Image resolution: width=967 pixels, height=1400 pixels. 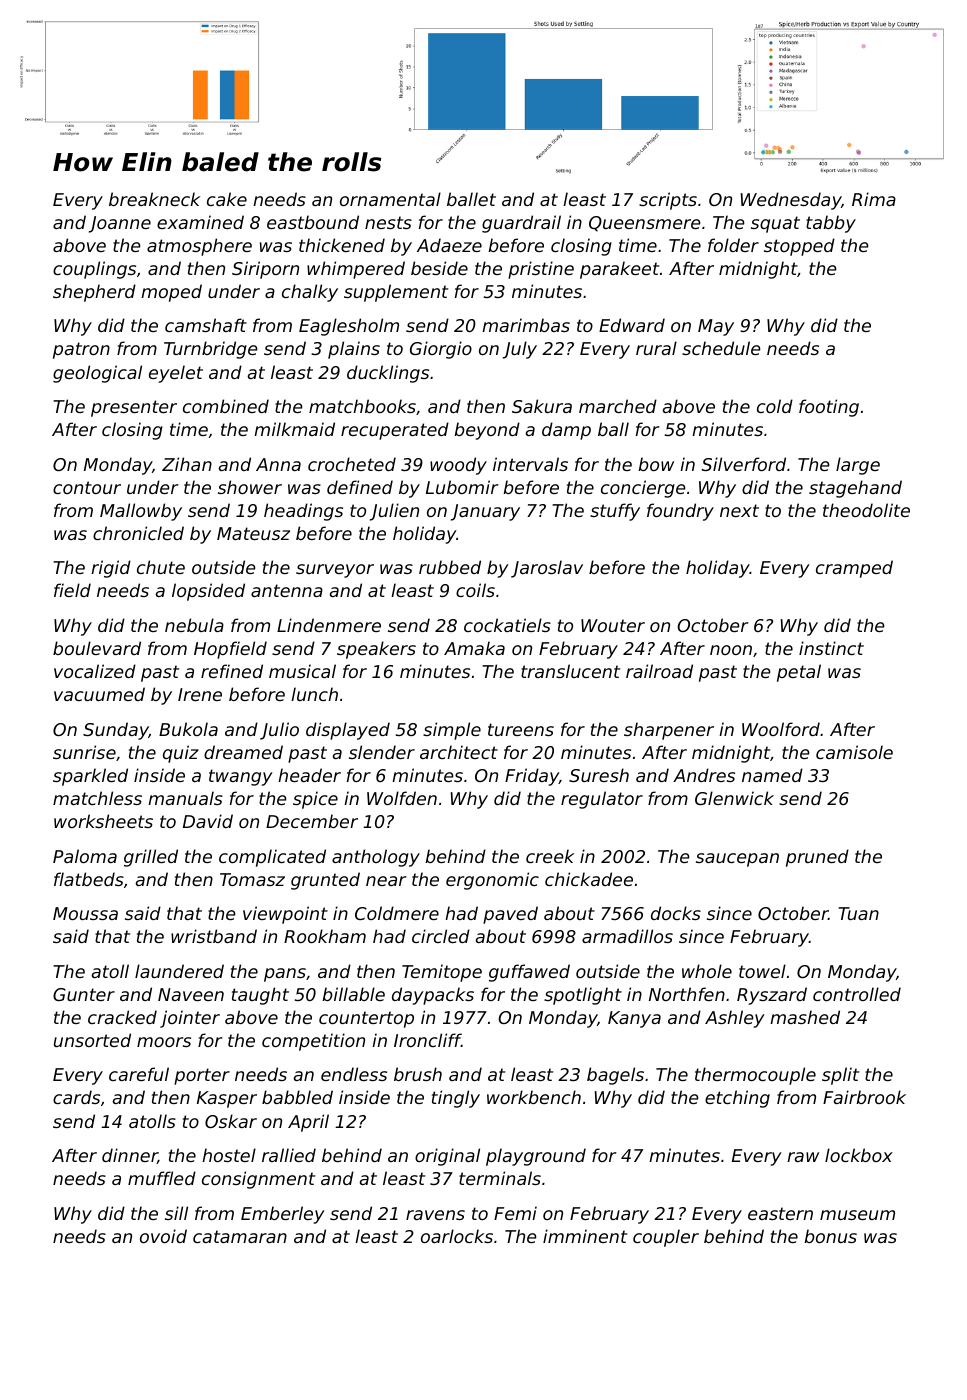 What do you see at coordinates (435, 1215) in the screenshot?
I see `ravens` at bounding box center [435, 1215].
